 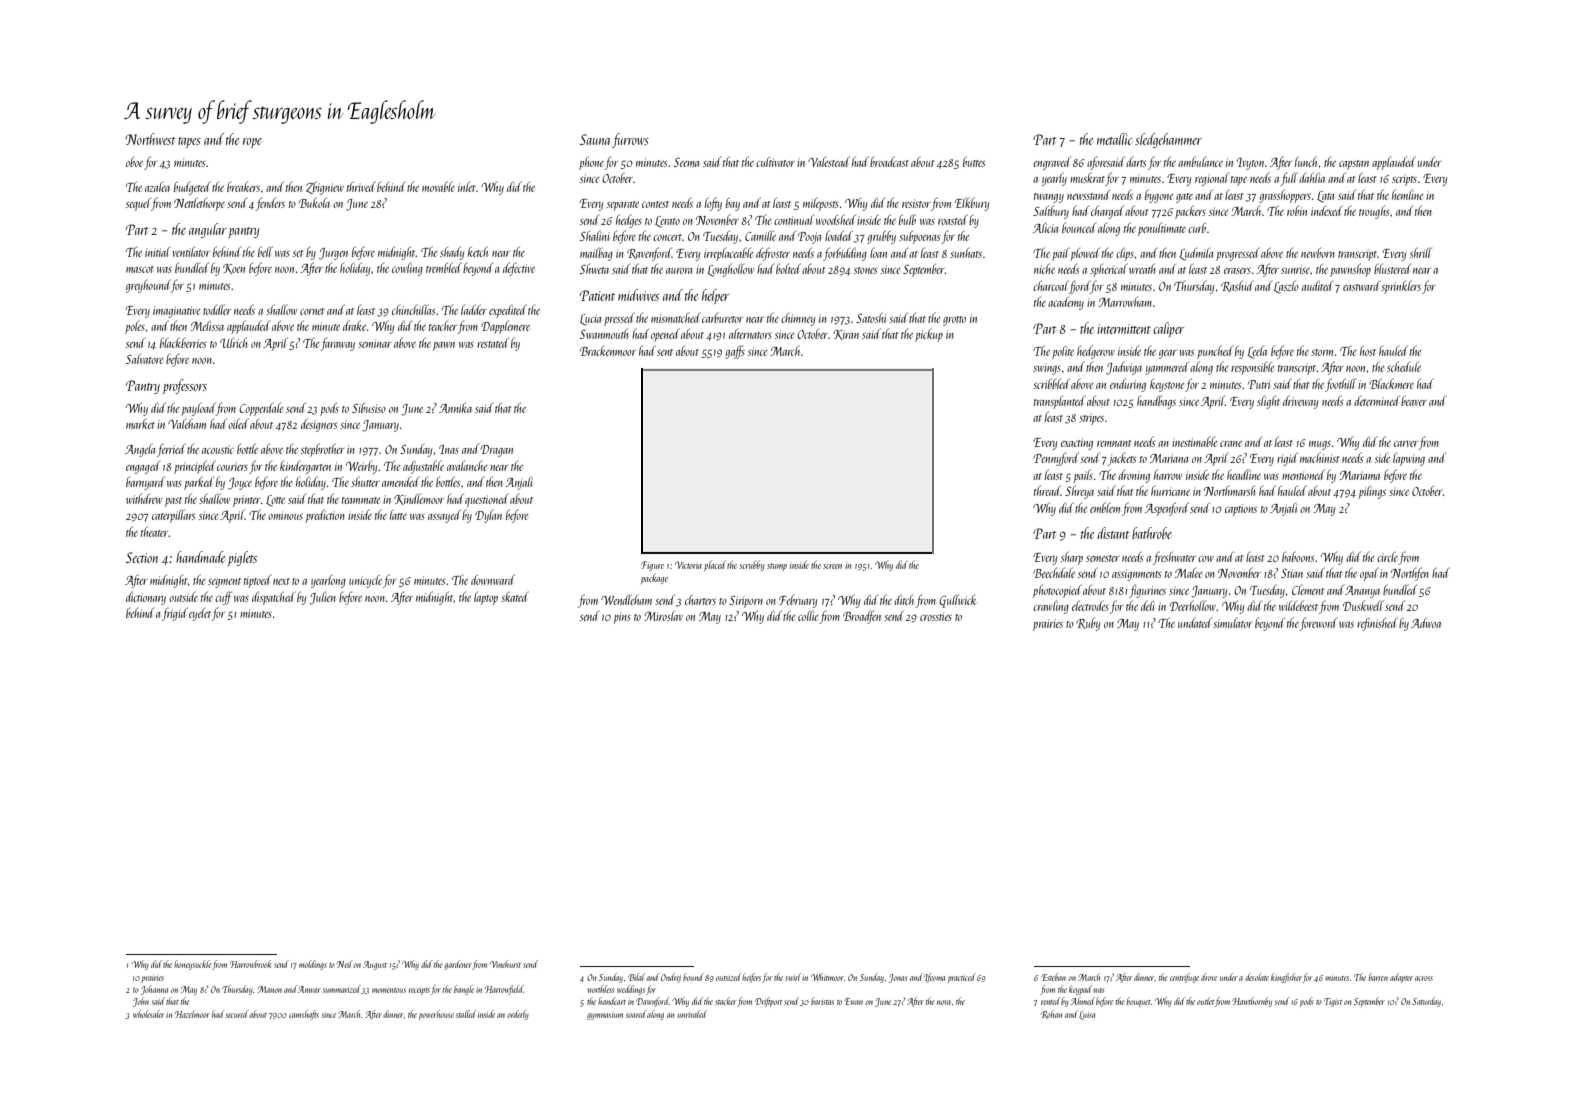 What do you see at coordinates (192, 965) in the document?
I see `honeysuckle` at bounding box center [192, 965].
